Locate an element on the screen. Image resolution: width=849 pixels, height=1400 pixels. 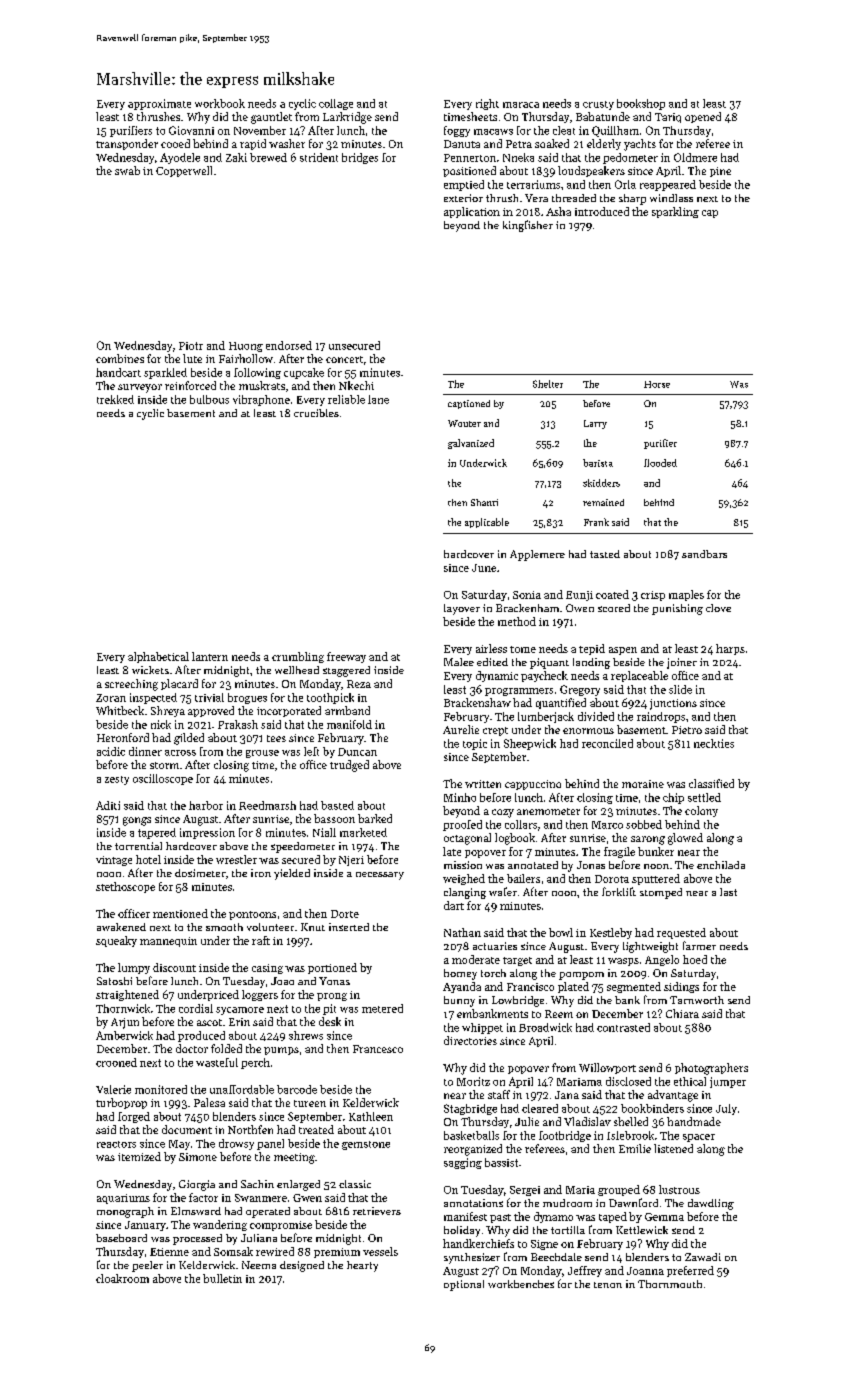
cloakroom is located at coordinates (122, 1278).
